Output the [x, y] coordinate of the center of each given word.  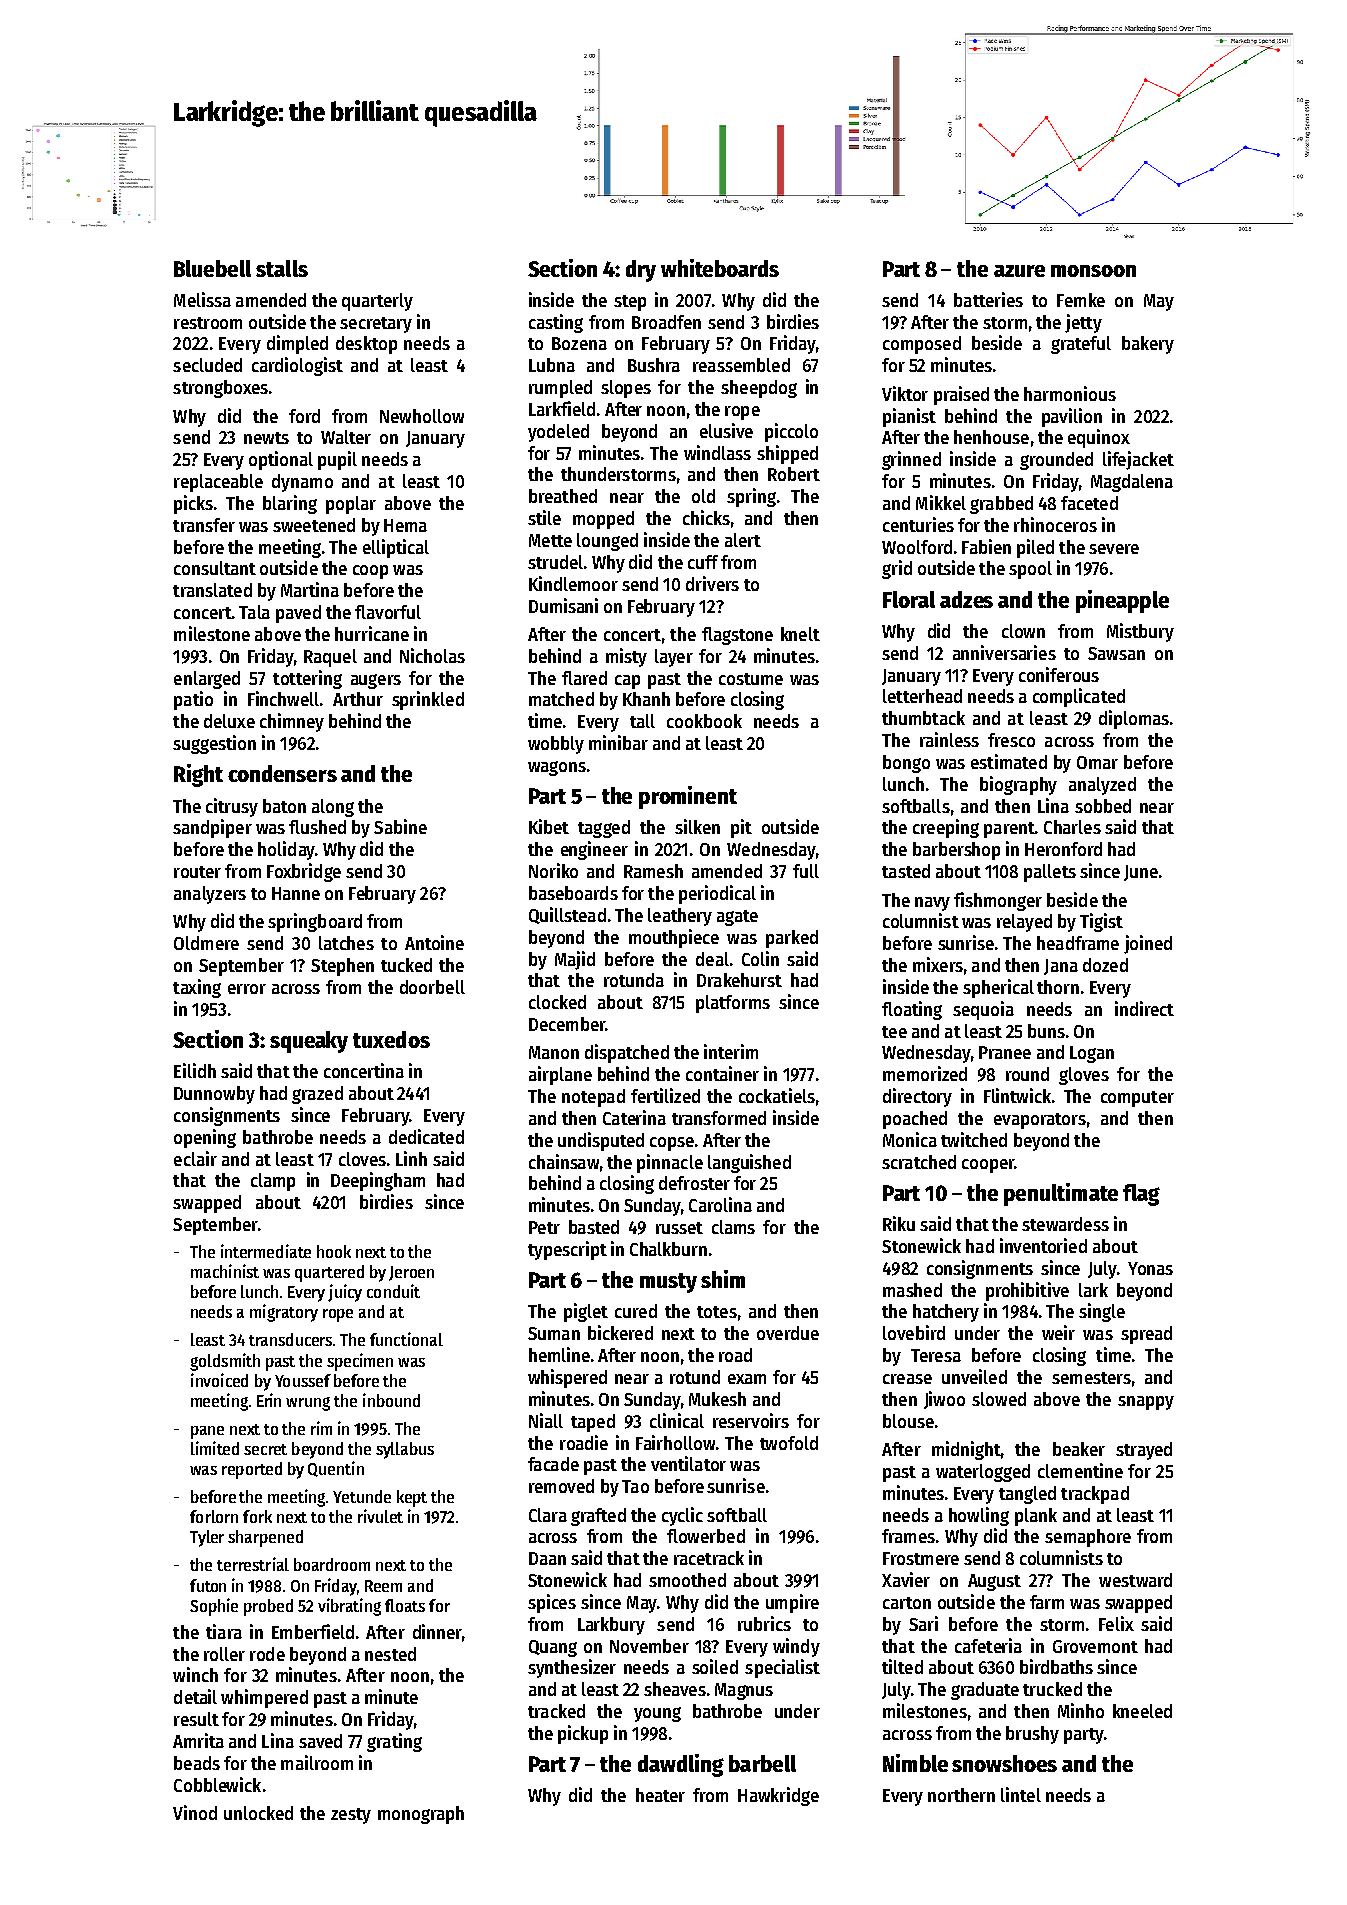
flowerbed [706, 1536]
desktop [366, 345]
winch [195, 1674]
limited [215, 1448]
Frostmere [921, 1558]
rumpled [560, 389]
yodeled [558, 433]
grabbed [1001, 505]
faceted [1089, 503]
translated [212, 590]
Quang [553, 1648]
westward [1135, 1580]
